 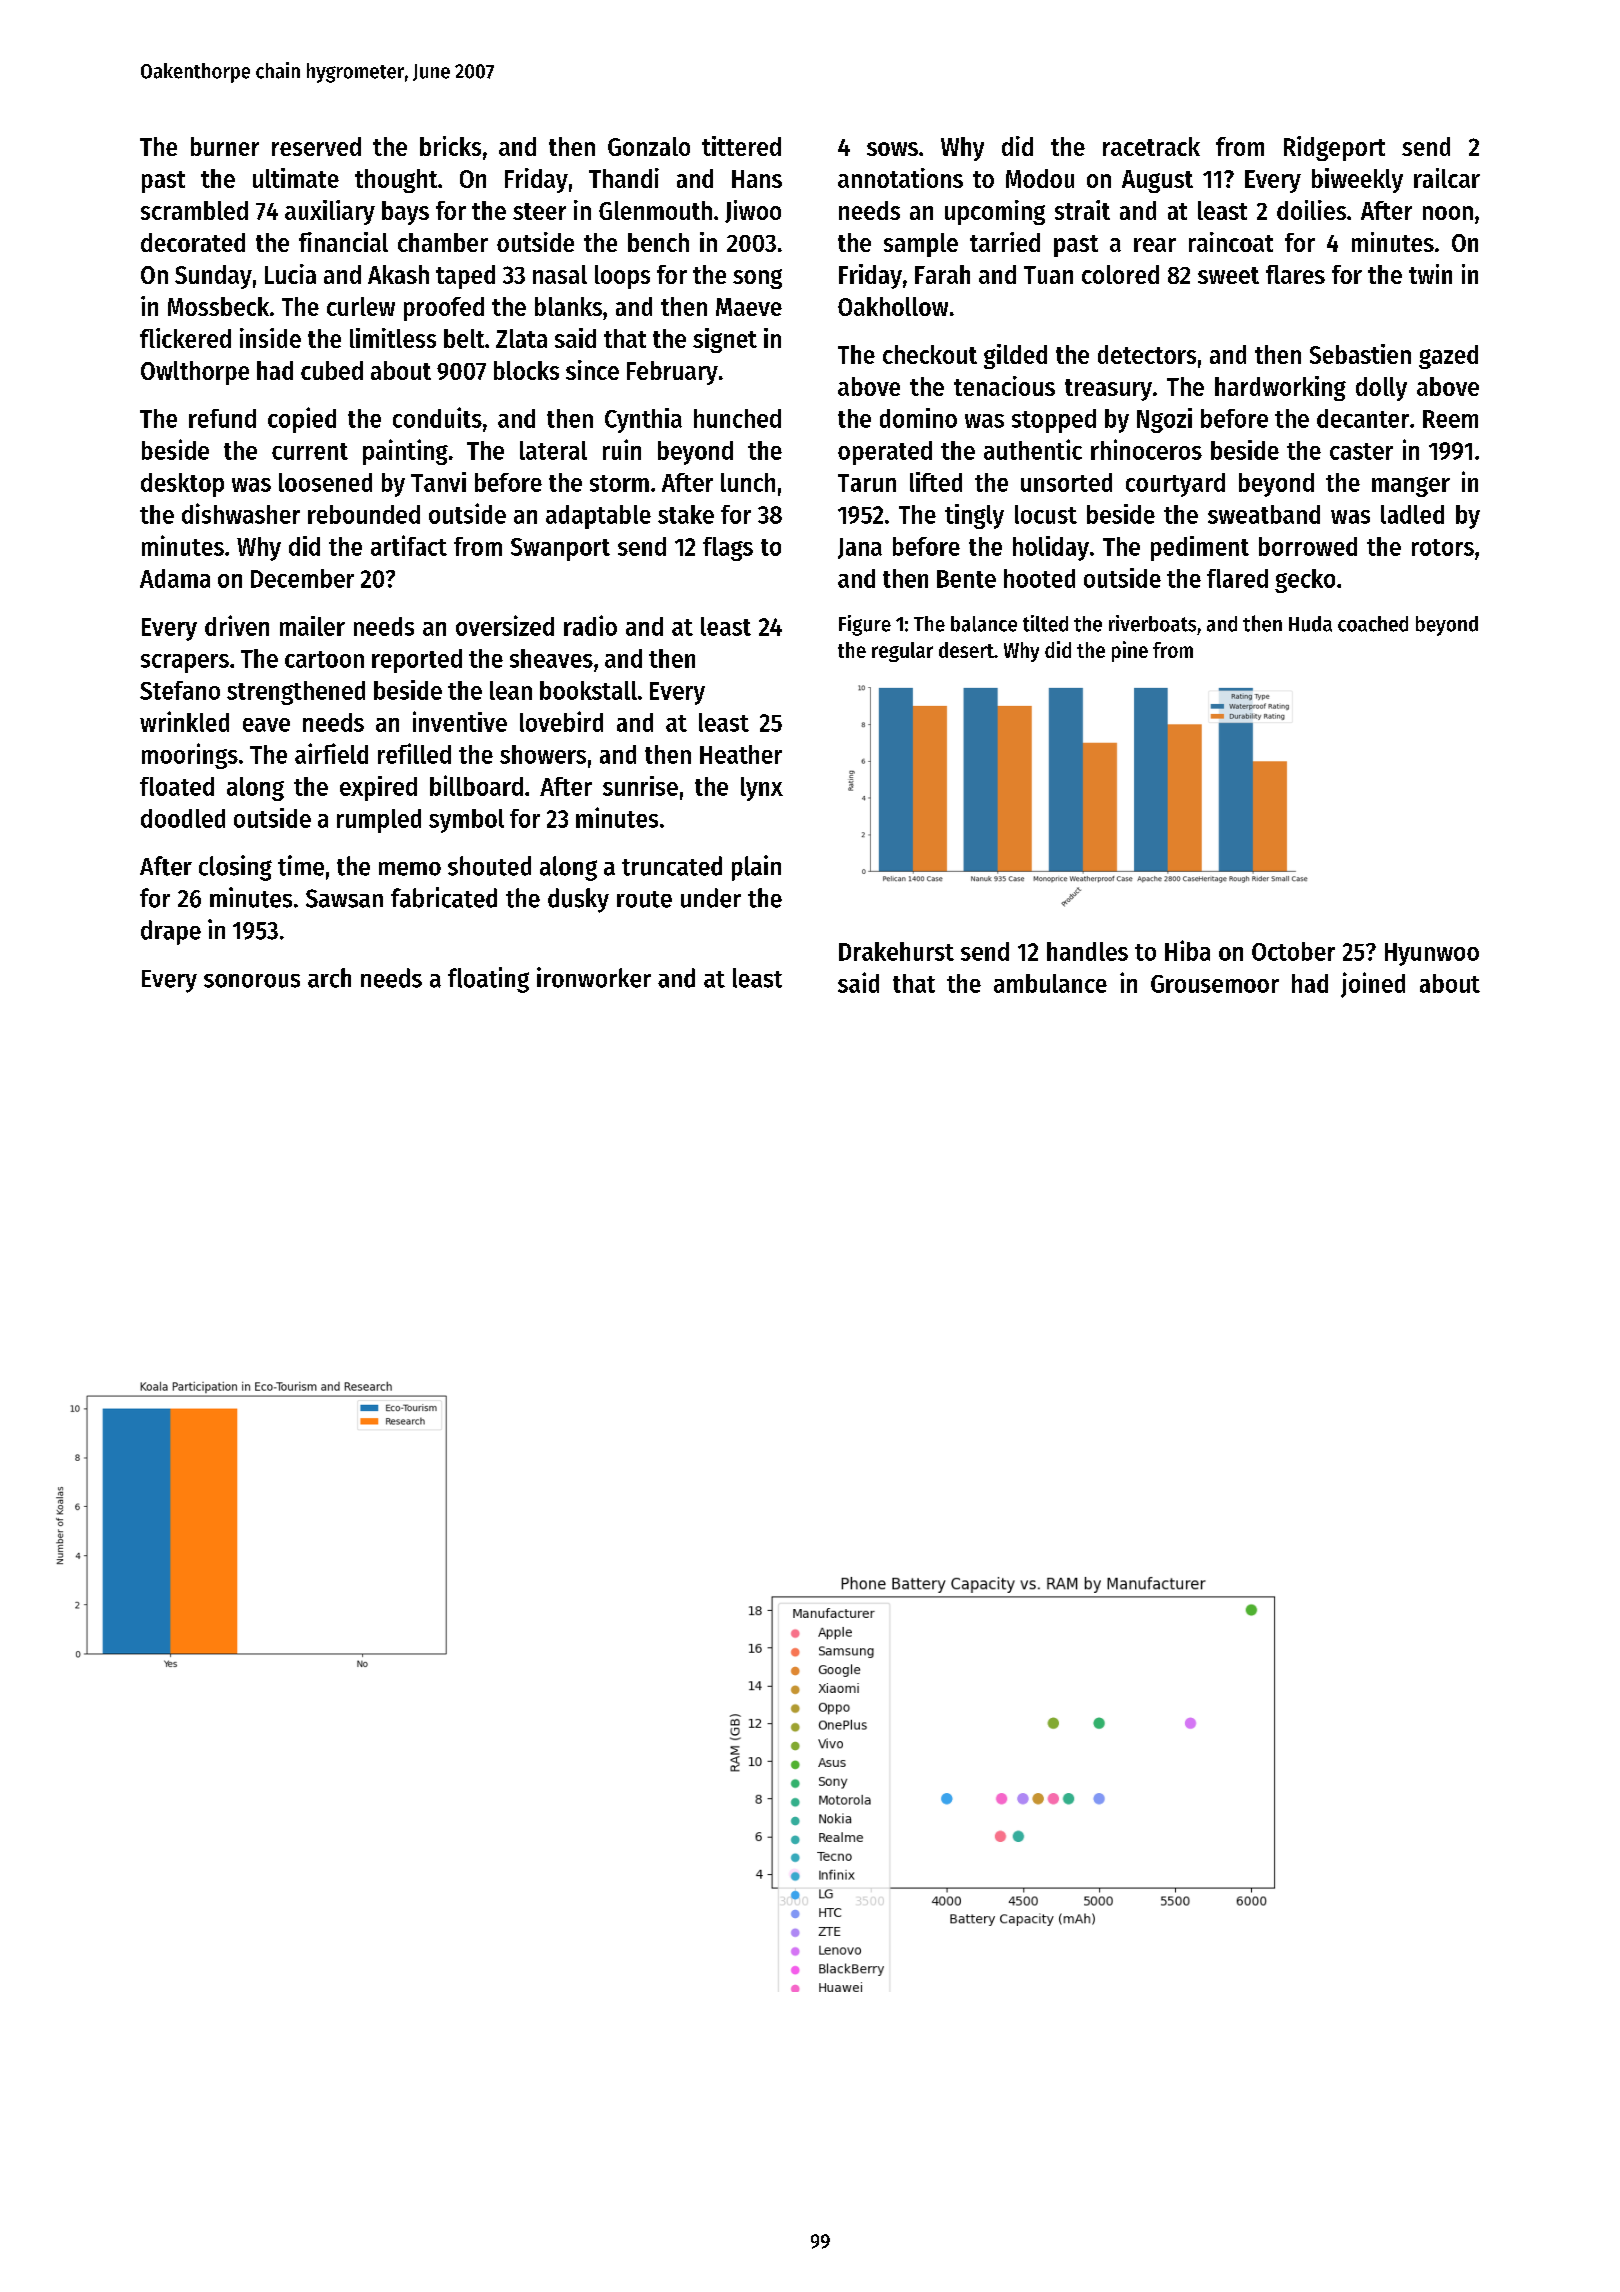 What do you see at coordinates (194, 210) in the screenshot?
I see `scrambled` at bounding box center [194, 210].
